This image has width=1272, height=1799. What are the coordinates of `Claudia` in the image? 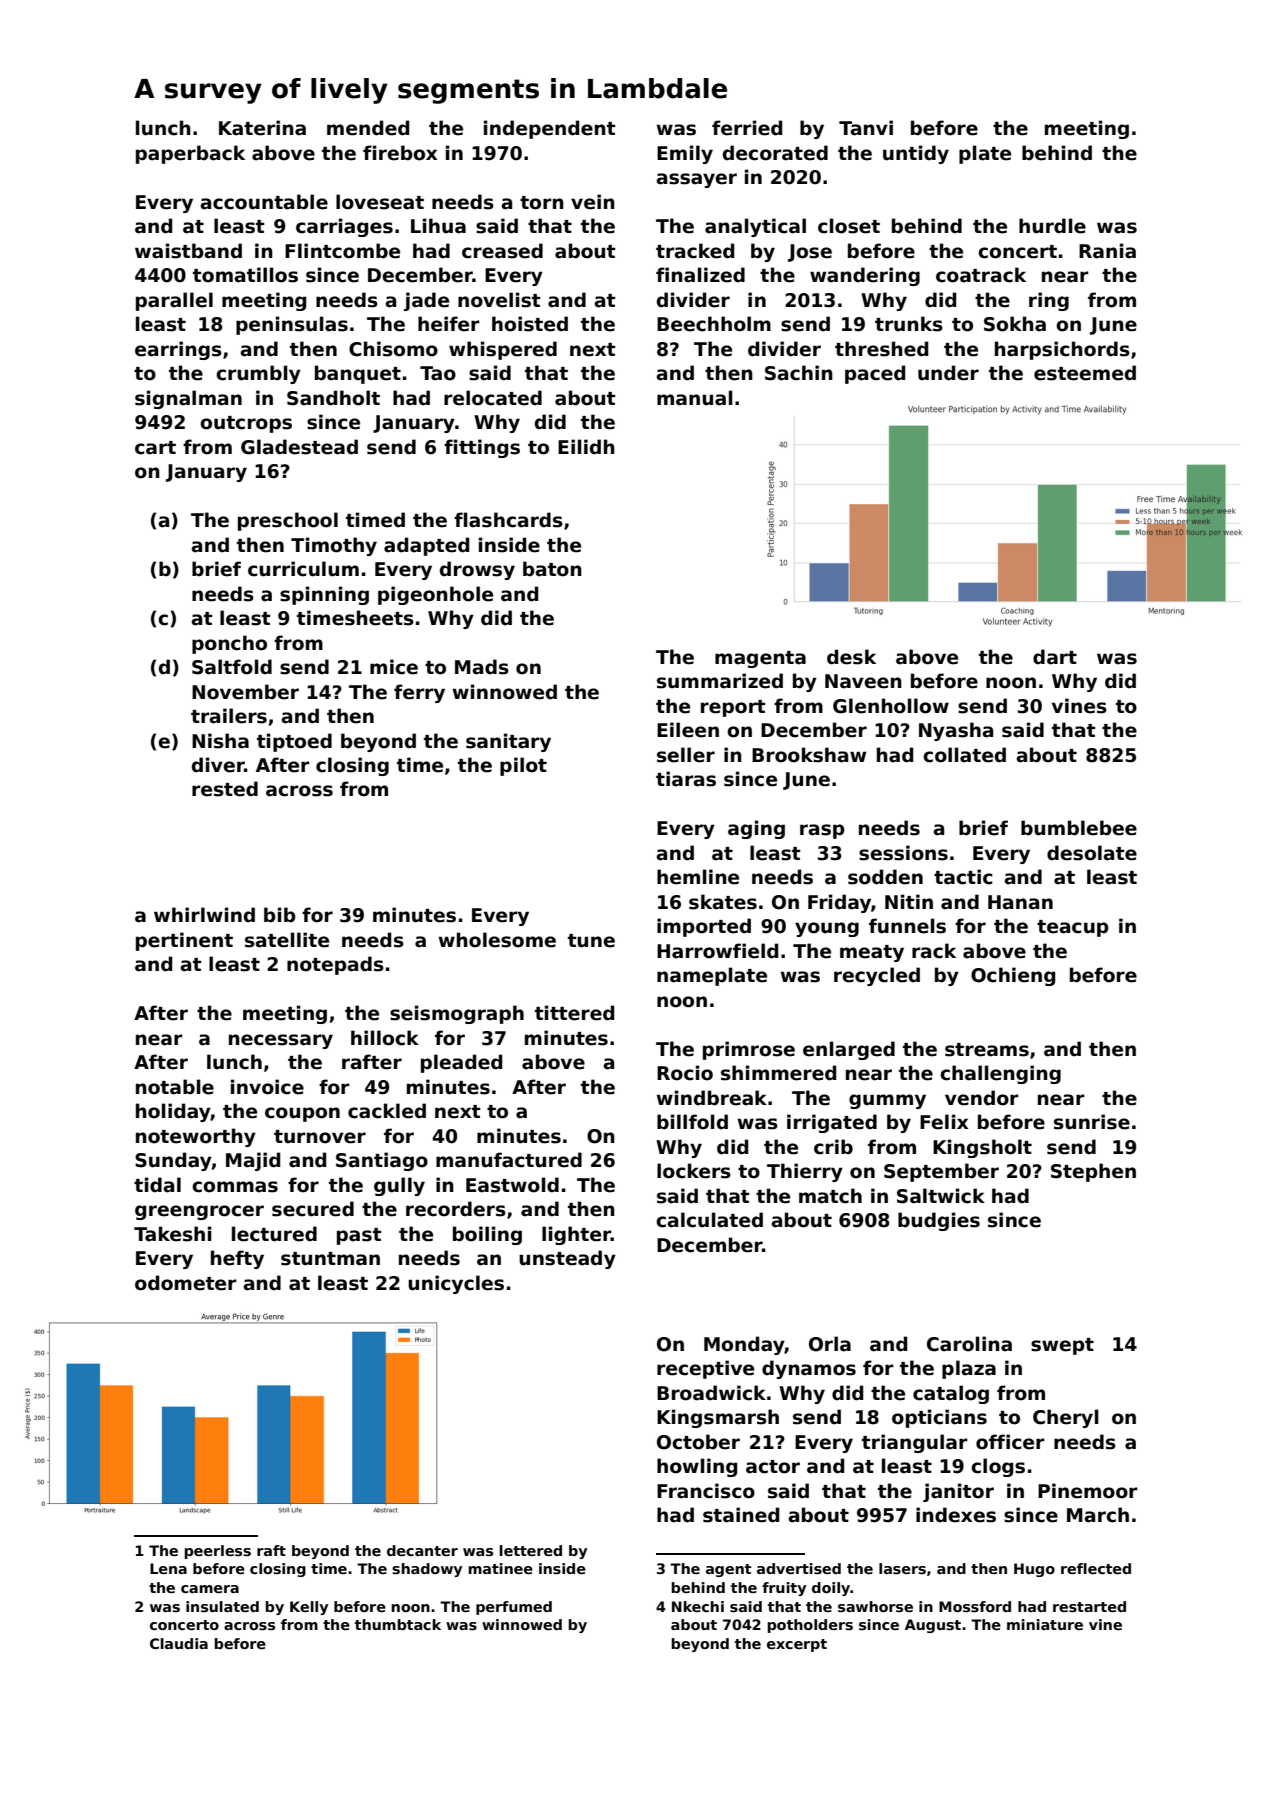 It's located at (179, 1643).
